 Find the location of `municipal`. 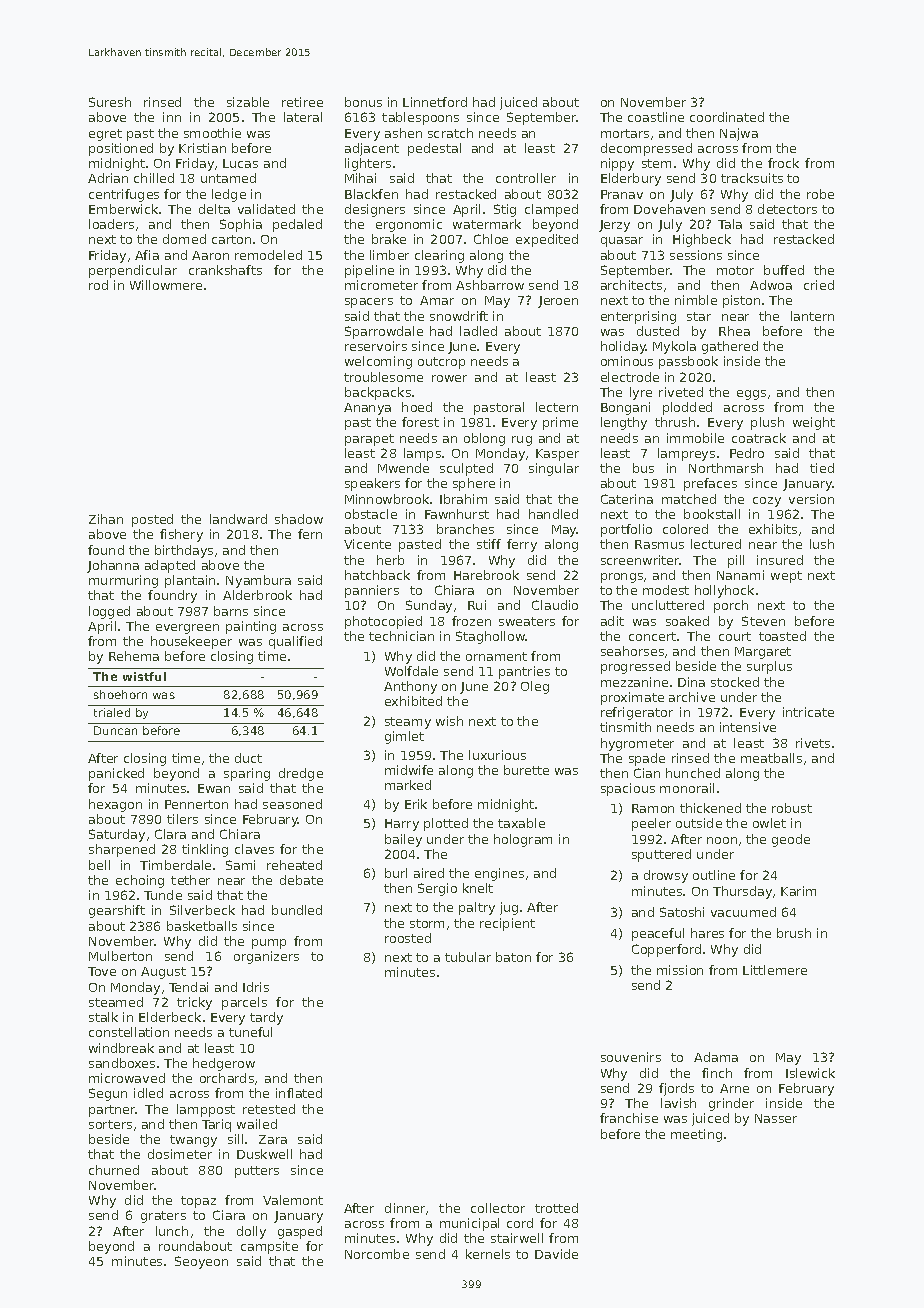

municipal is located at coordinates (469, 1224).
